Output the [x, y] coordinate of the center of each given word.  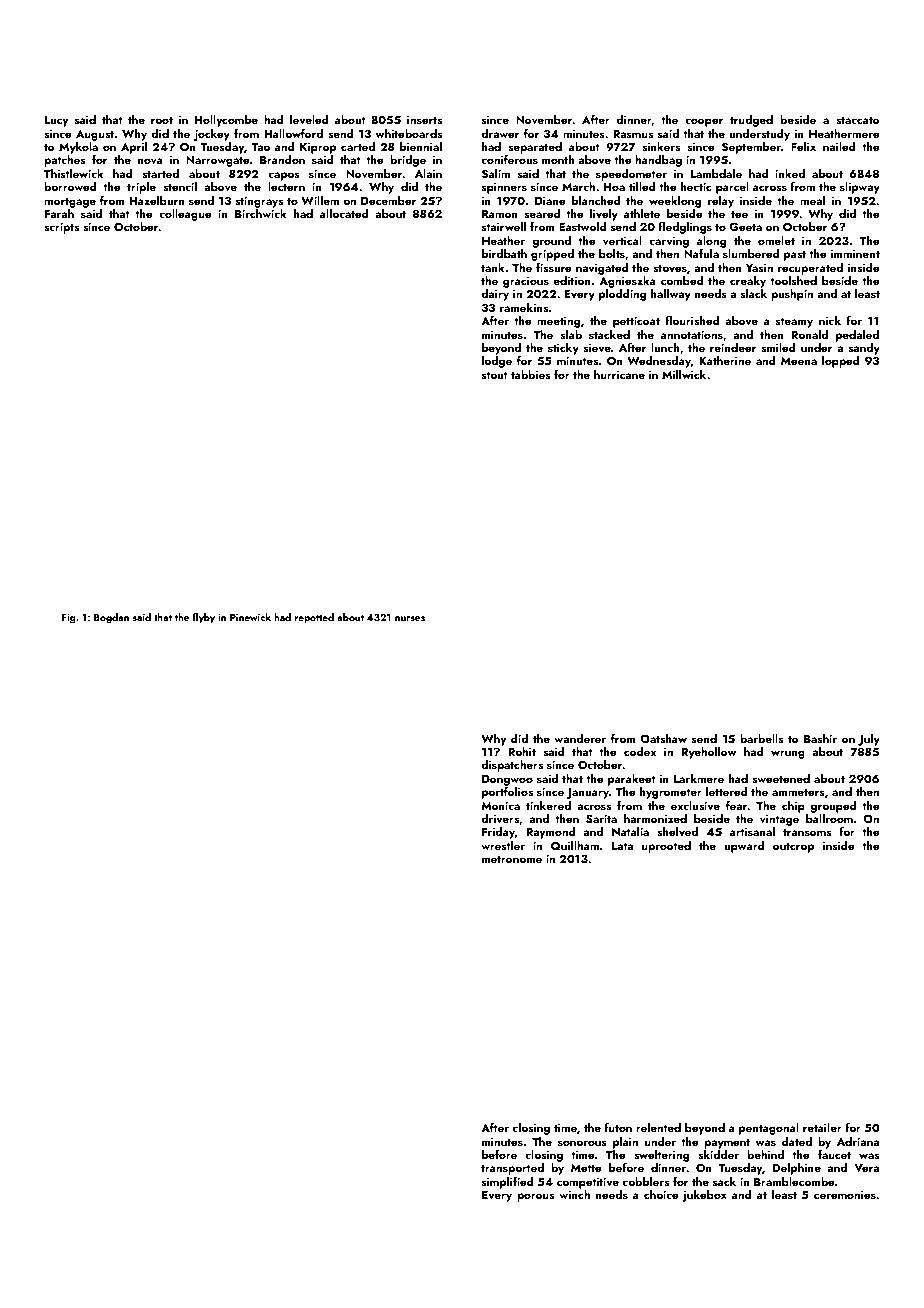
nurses [410, 618]
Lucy [56, 121]
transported [512, 1169]
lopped [841, 362]
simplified [508, 1183]
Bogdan [111, 618]
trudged [751, 121]
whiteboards [409, 133]
